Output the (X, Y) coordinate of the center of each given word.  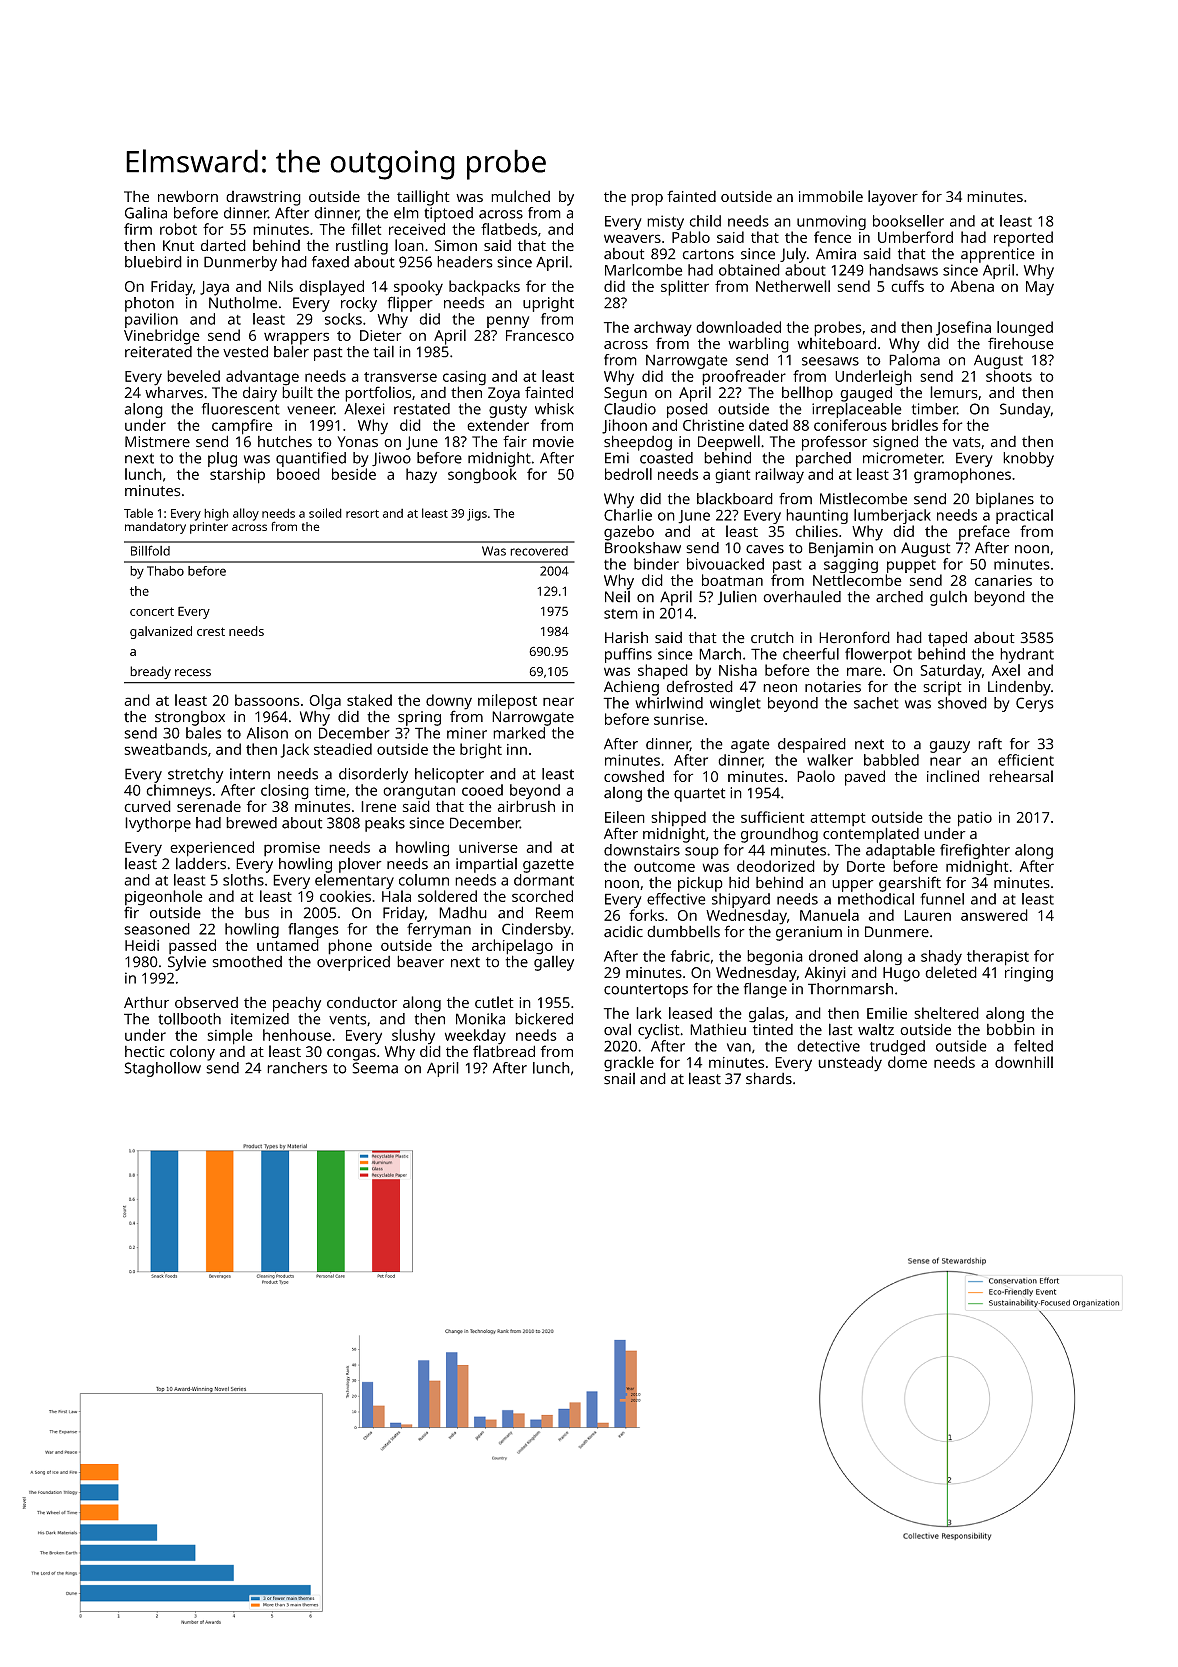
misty (665, 222)
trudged (897, 1047)
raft (990, 744)
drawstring (263, 198)
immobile (831, 196)
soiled (325, 513)
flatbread (504, 1051)
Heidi (142, 945)
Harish (626, 638)
